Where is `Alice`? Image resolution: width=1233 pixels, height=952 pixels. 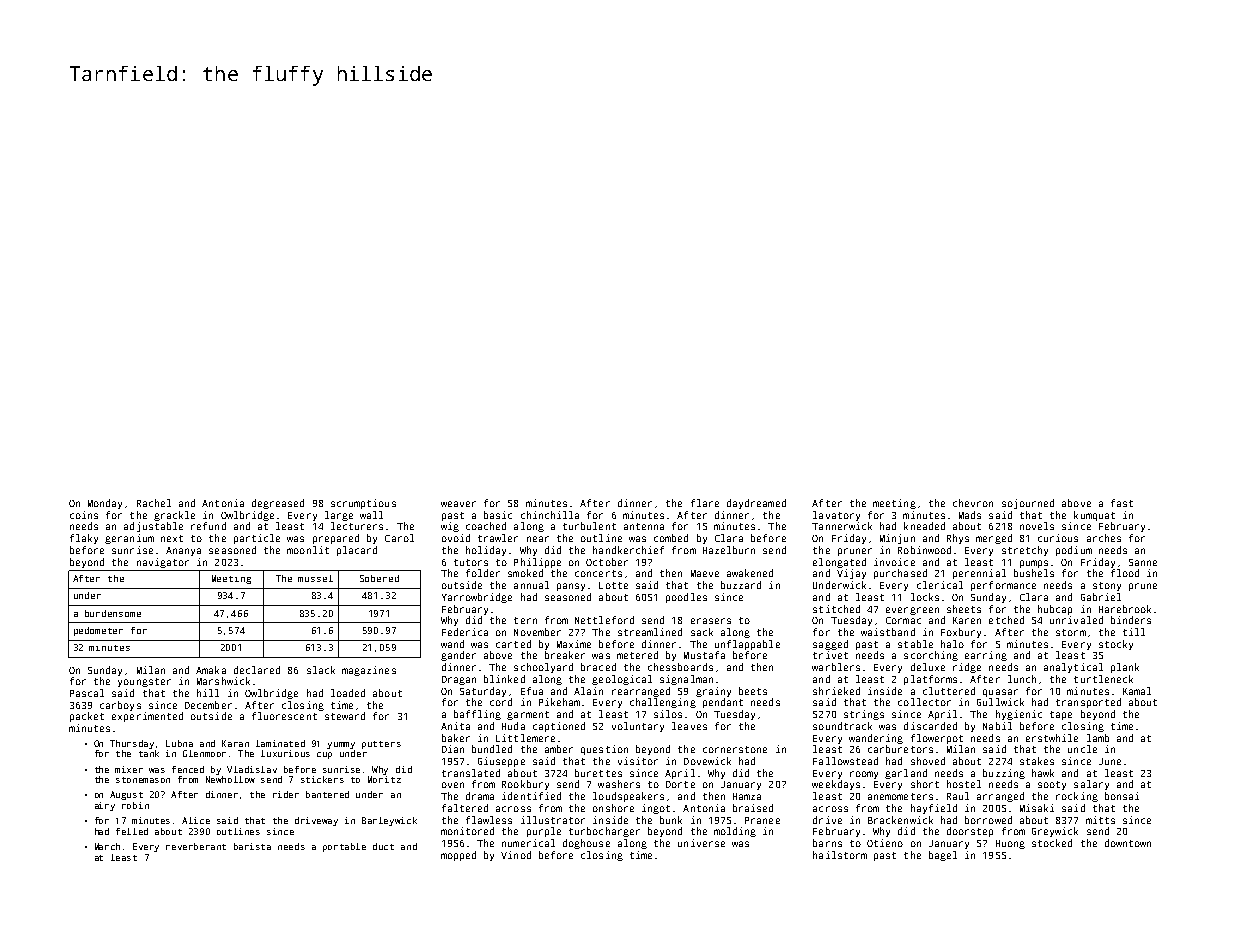
Alice is located at coordinates (196, 820).
